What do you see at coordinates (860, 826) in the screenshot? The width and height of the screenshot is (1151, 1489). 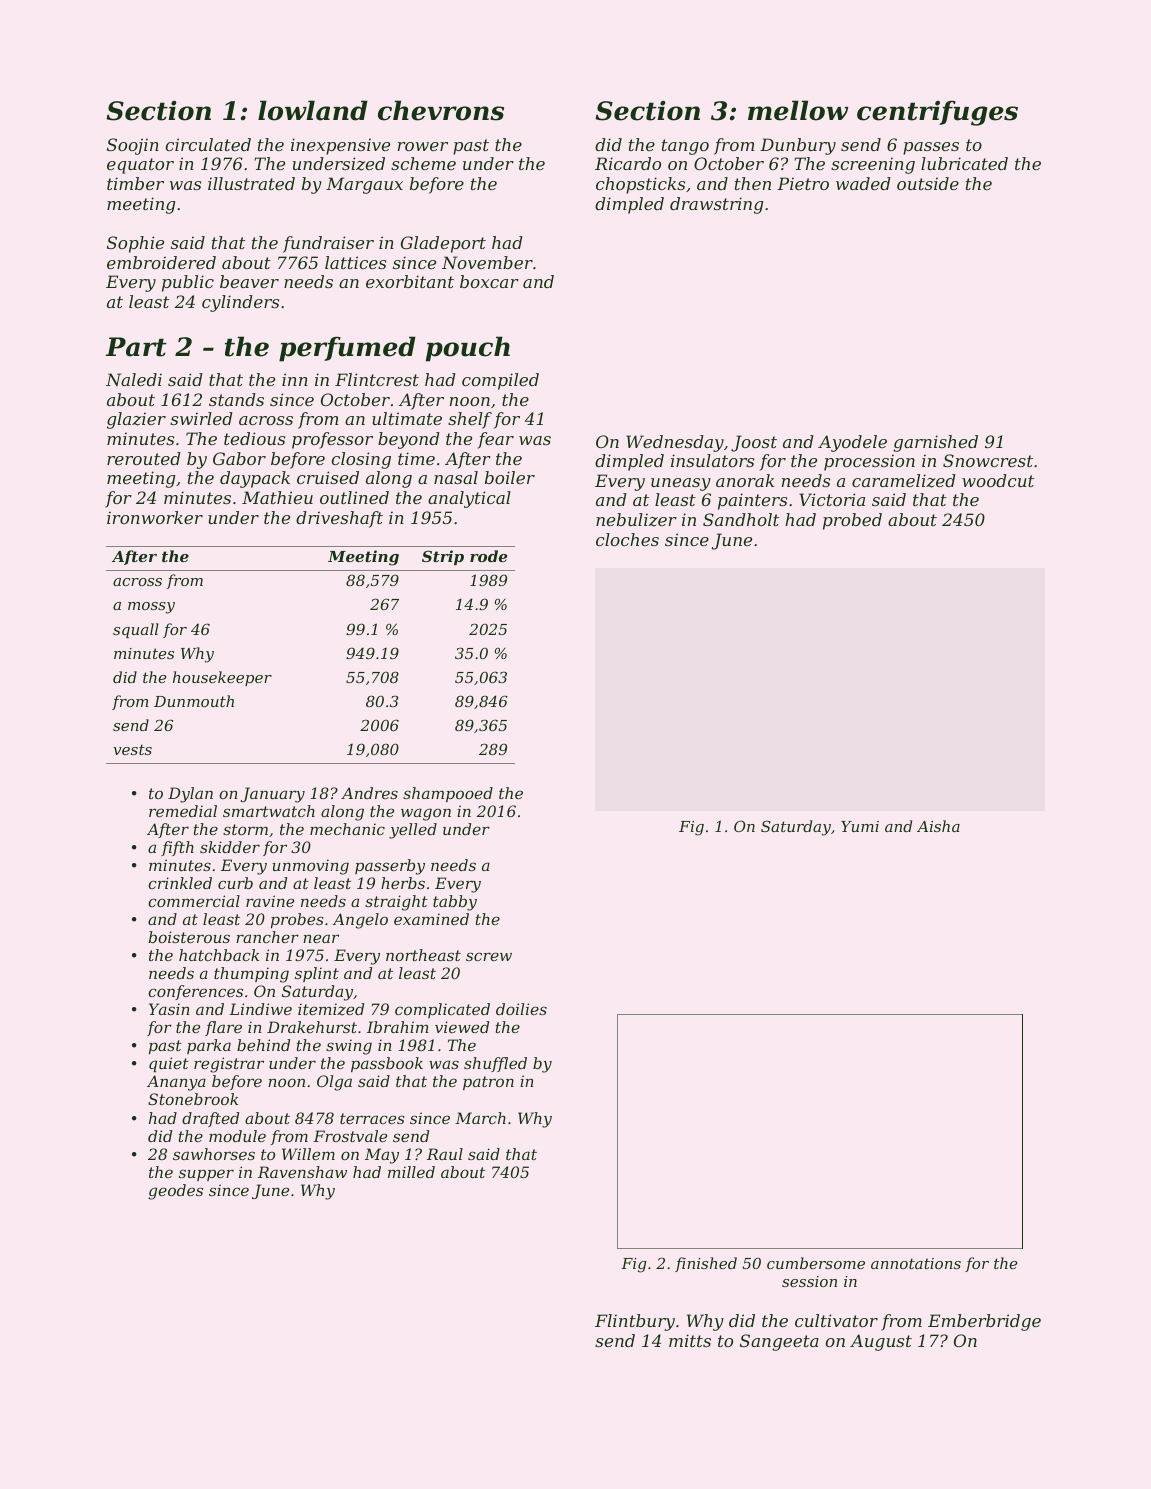 I see `Yumi` at bounding box center [860, 826].
